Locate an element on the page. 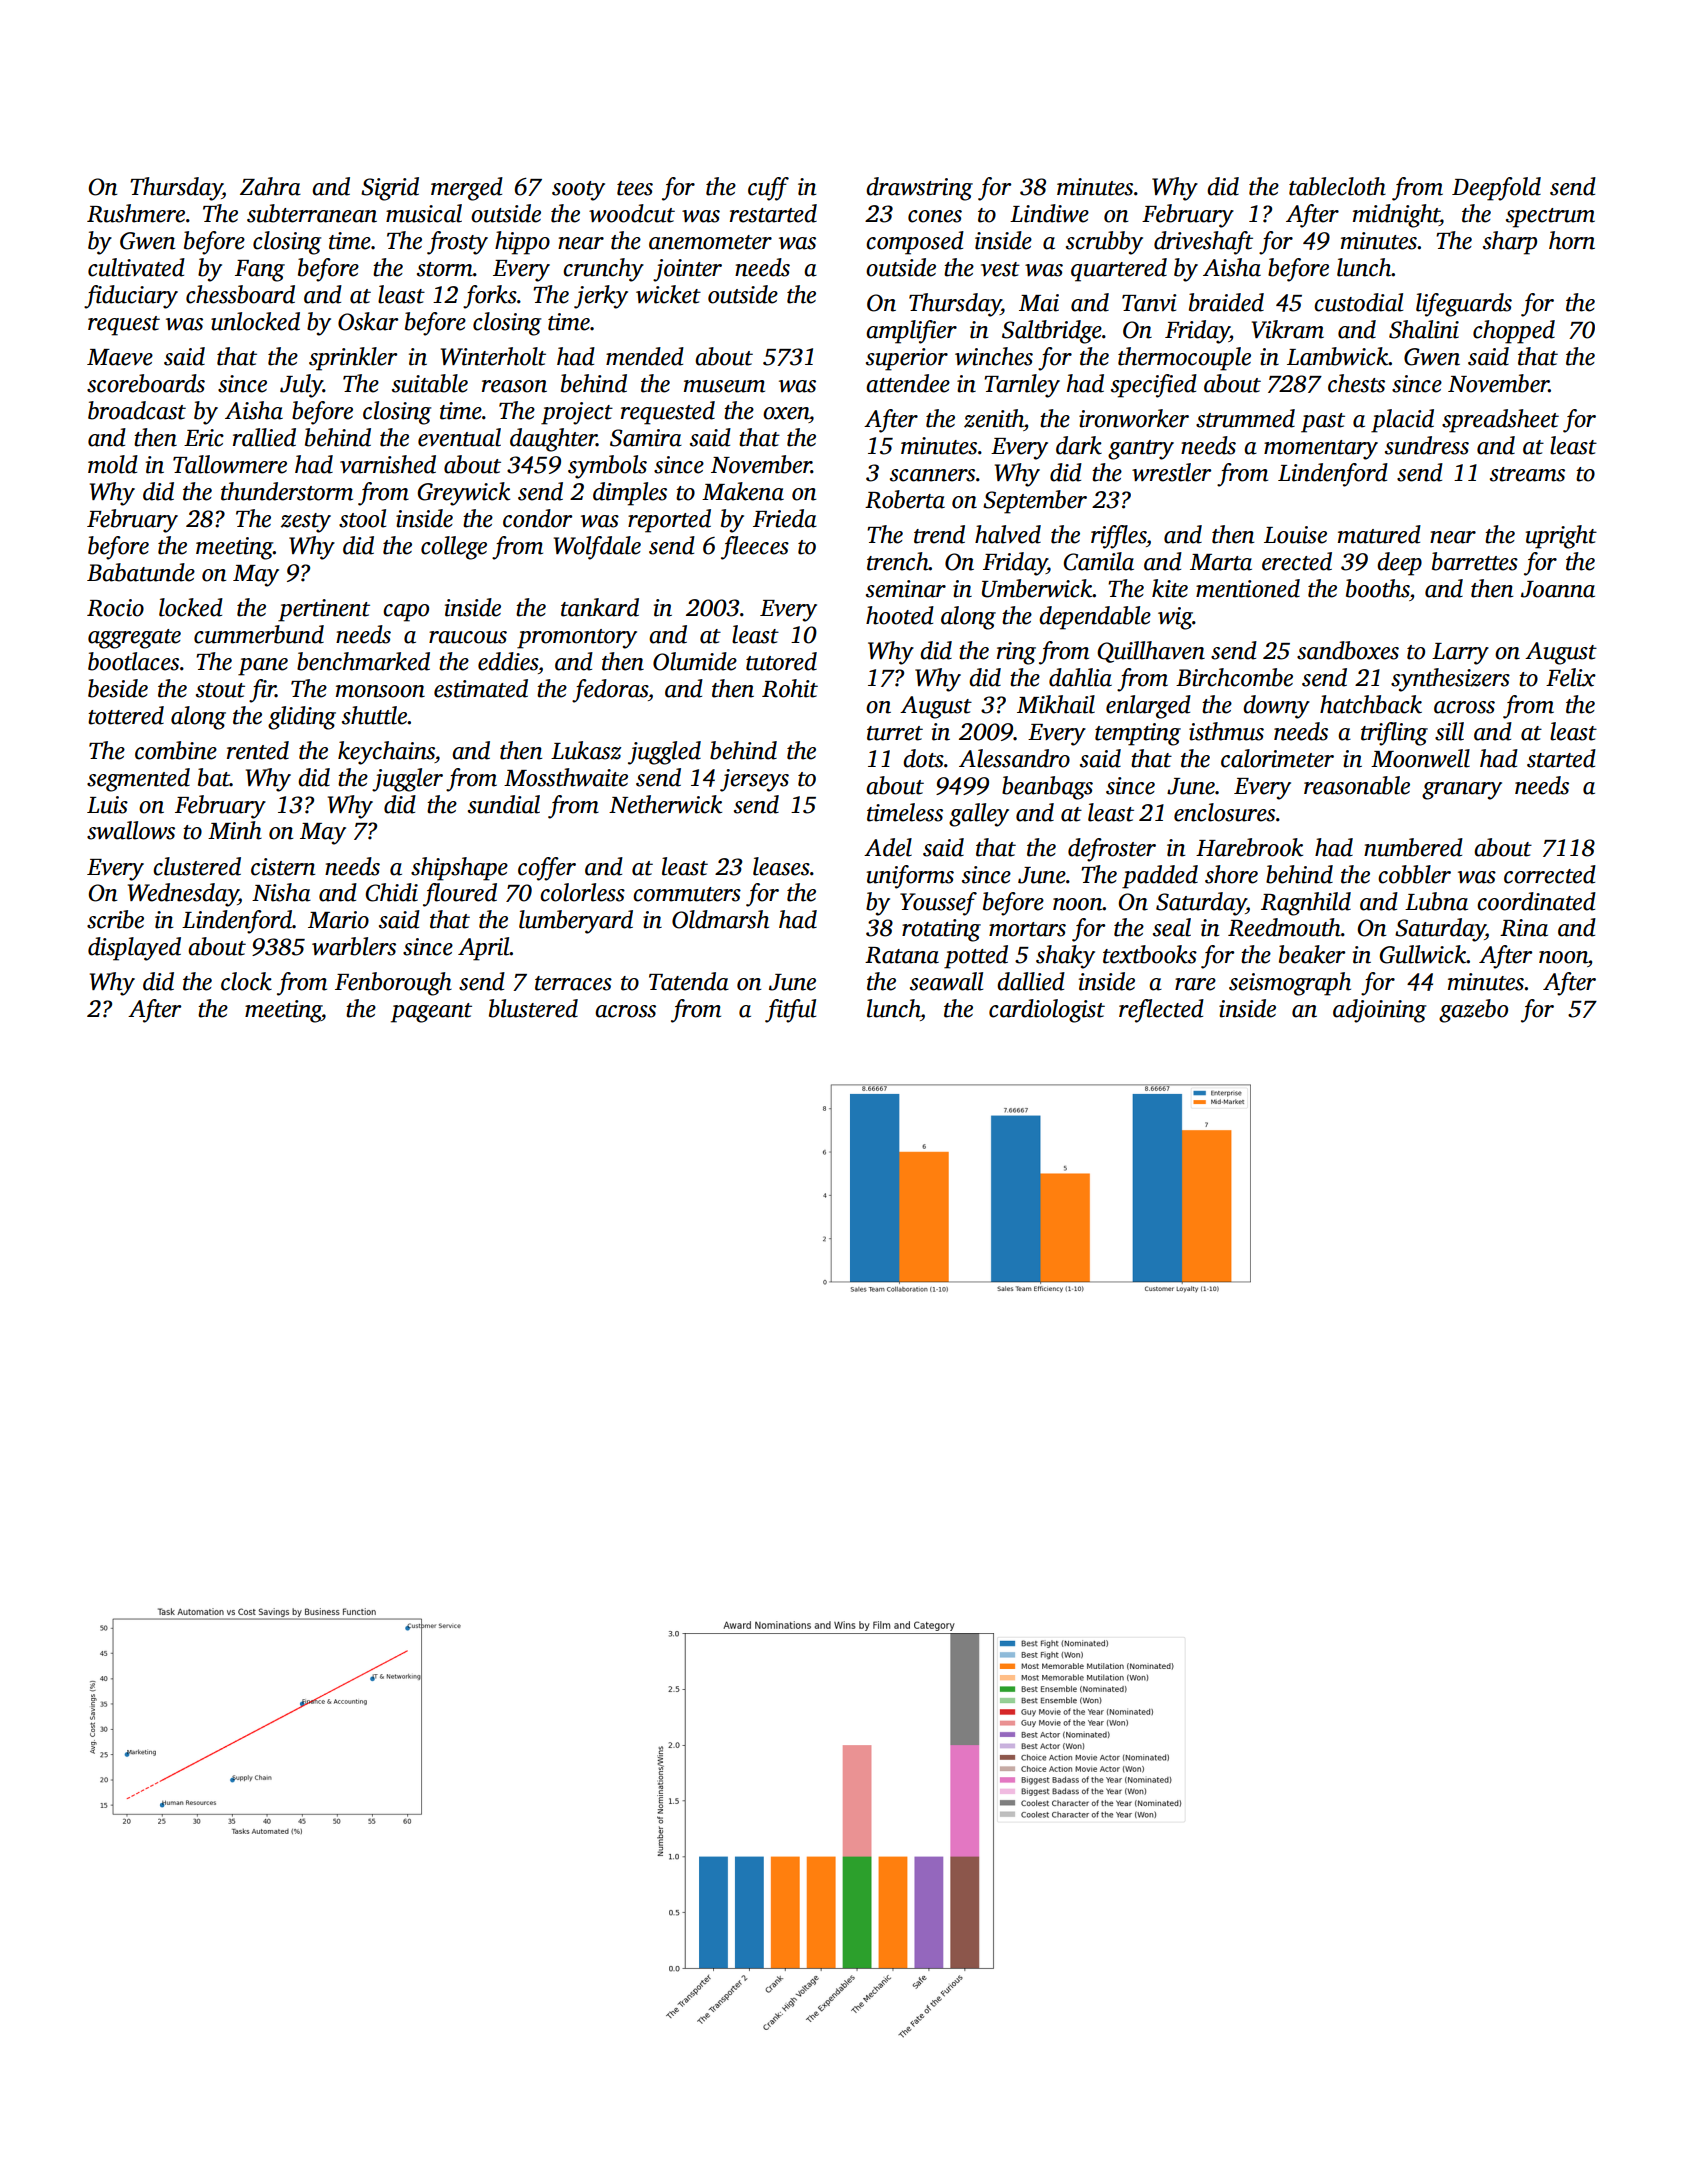 This image has height=2178, width=1683. chessboard is located at coordinates (240, 294).
